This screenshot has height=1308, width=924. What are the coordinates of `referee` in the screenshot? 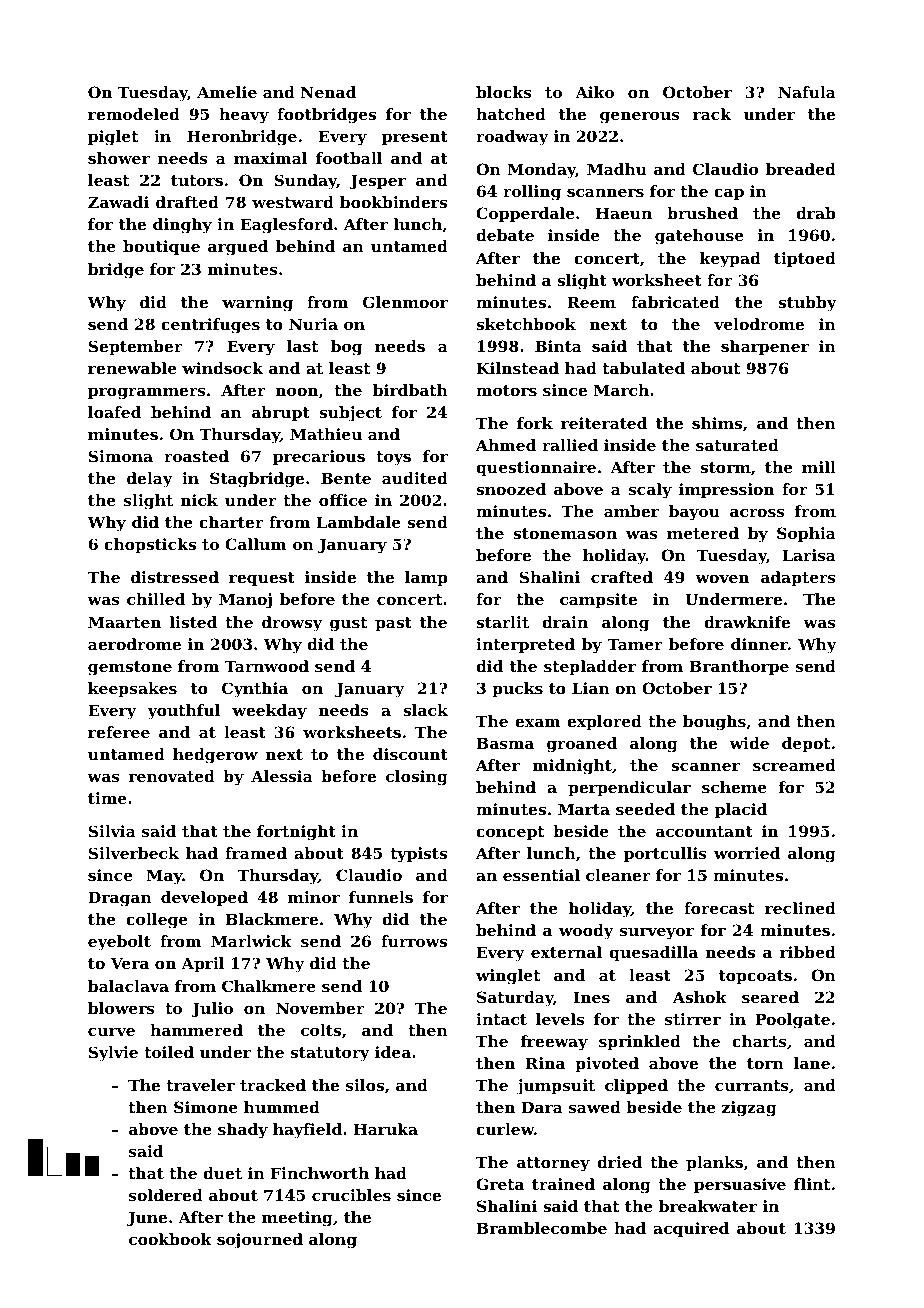 It's located at (119, 732).
